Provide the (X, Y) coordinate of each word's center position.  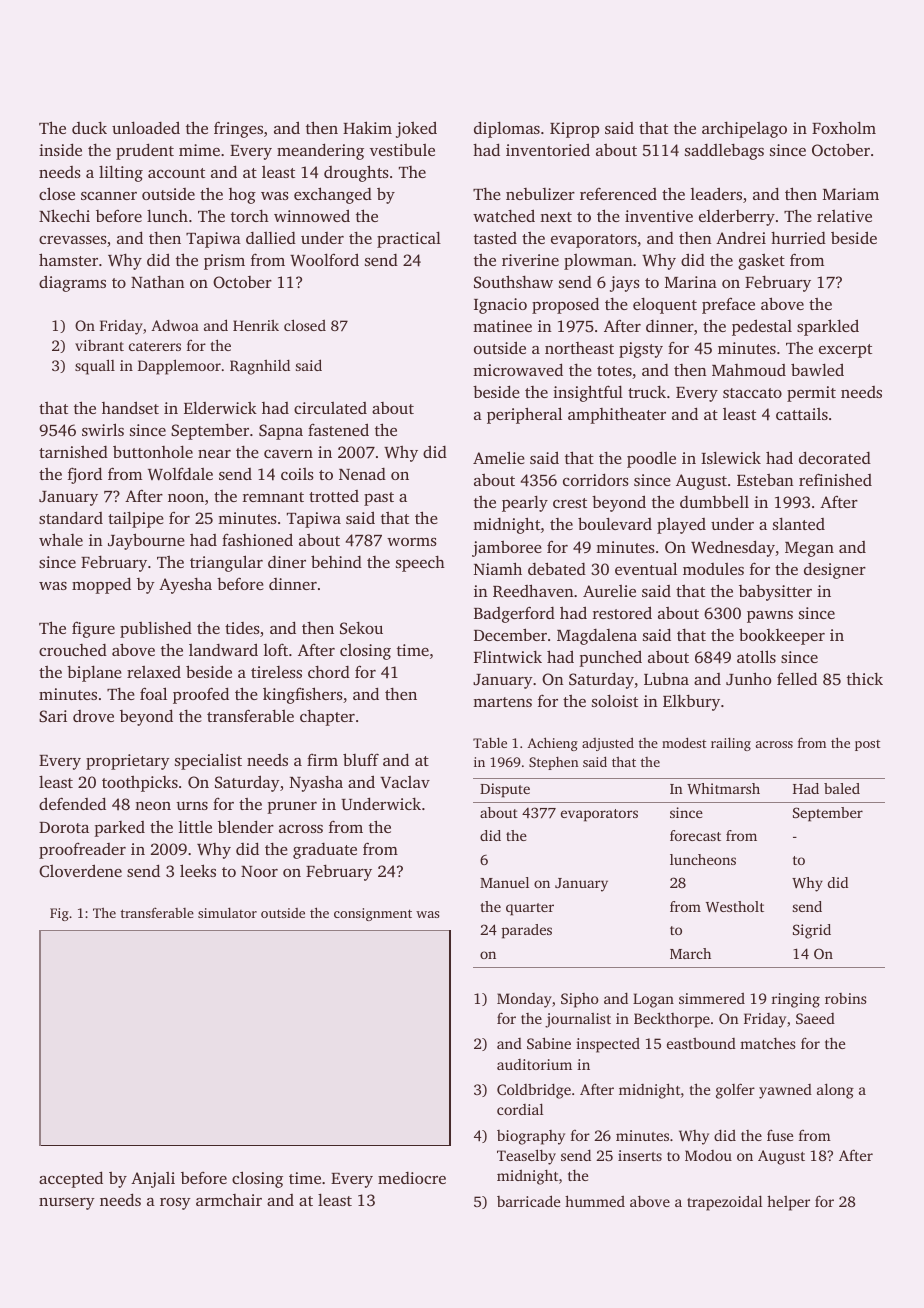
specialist (208, 761)
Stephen (553, 763)
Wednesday (733, 548)
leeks (198, 870)
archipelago (744, 129)
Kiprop (574, 130)
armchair (229, 1200)
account (176, 173)
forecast (695, 835)
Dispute (505, 790)
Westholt (735, 906)
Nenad (362, 474)
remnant (273, 497)
